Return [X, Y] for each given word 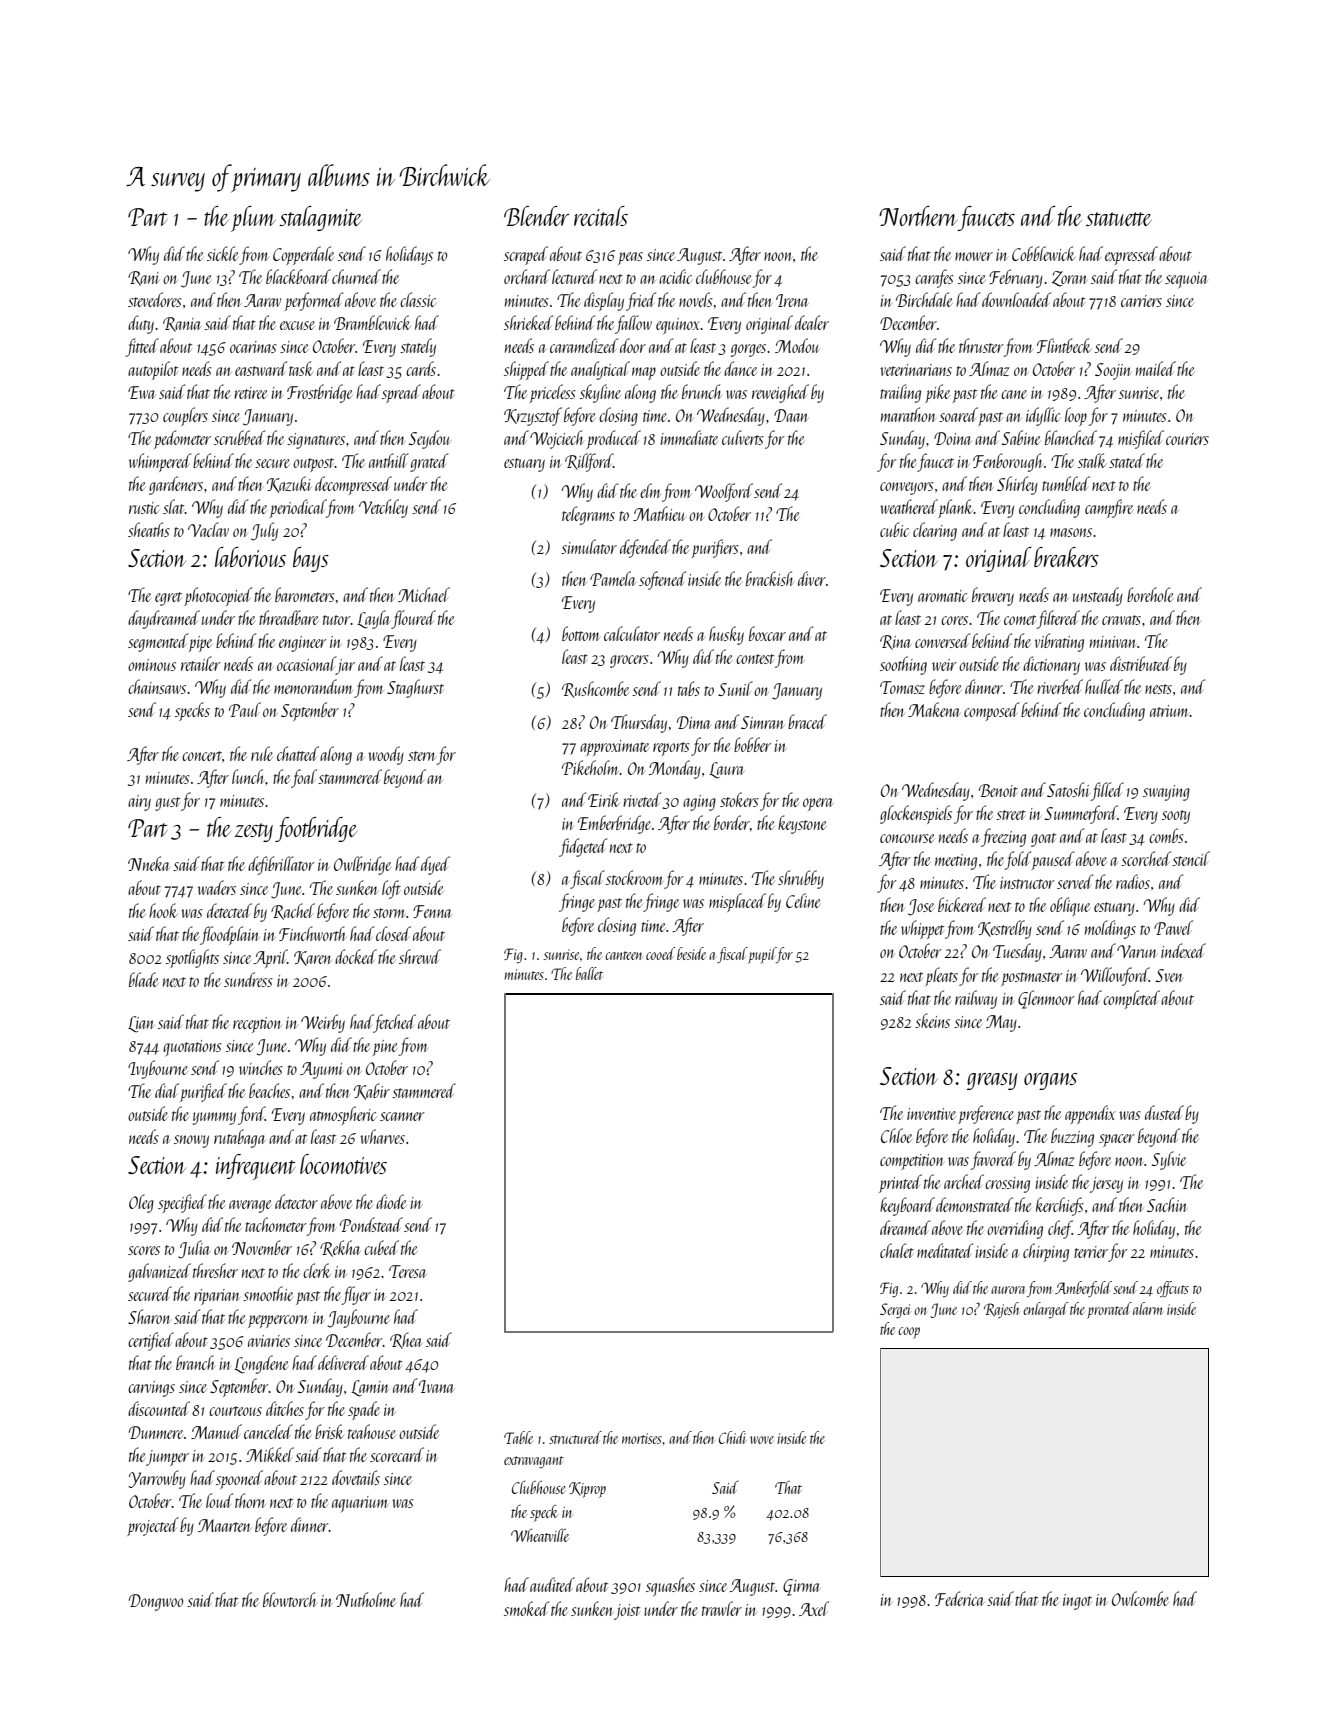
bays [311, 559]
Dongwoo [156, 1602]
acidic [675, 276]
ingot [1077, 1602]
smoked [526, 1608]
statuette [1119, 219]
